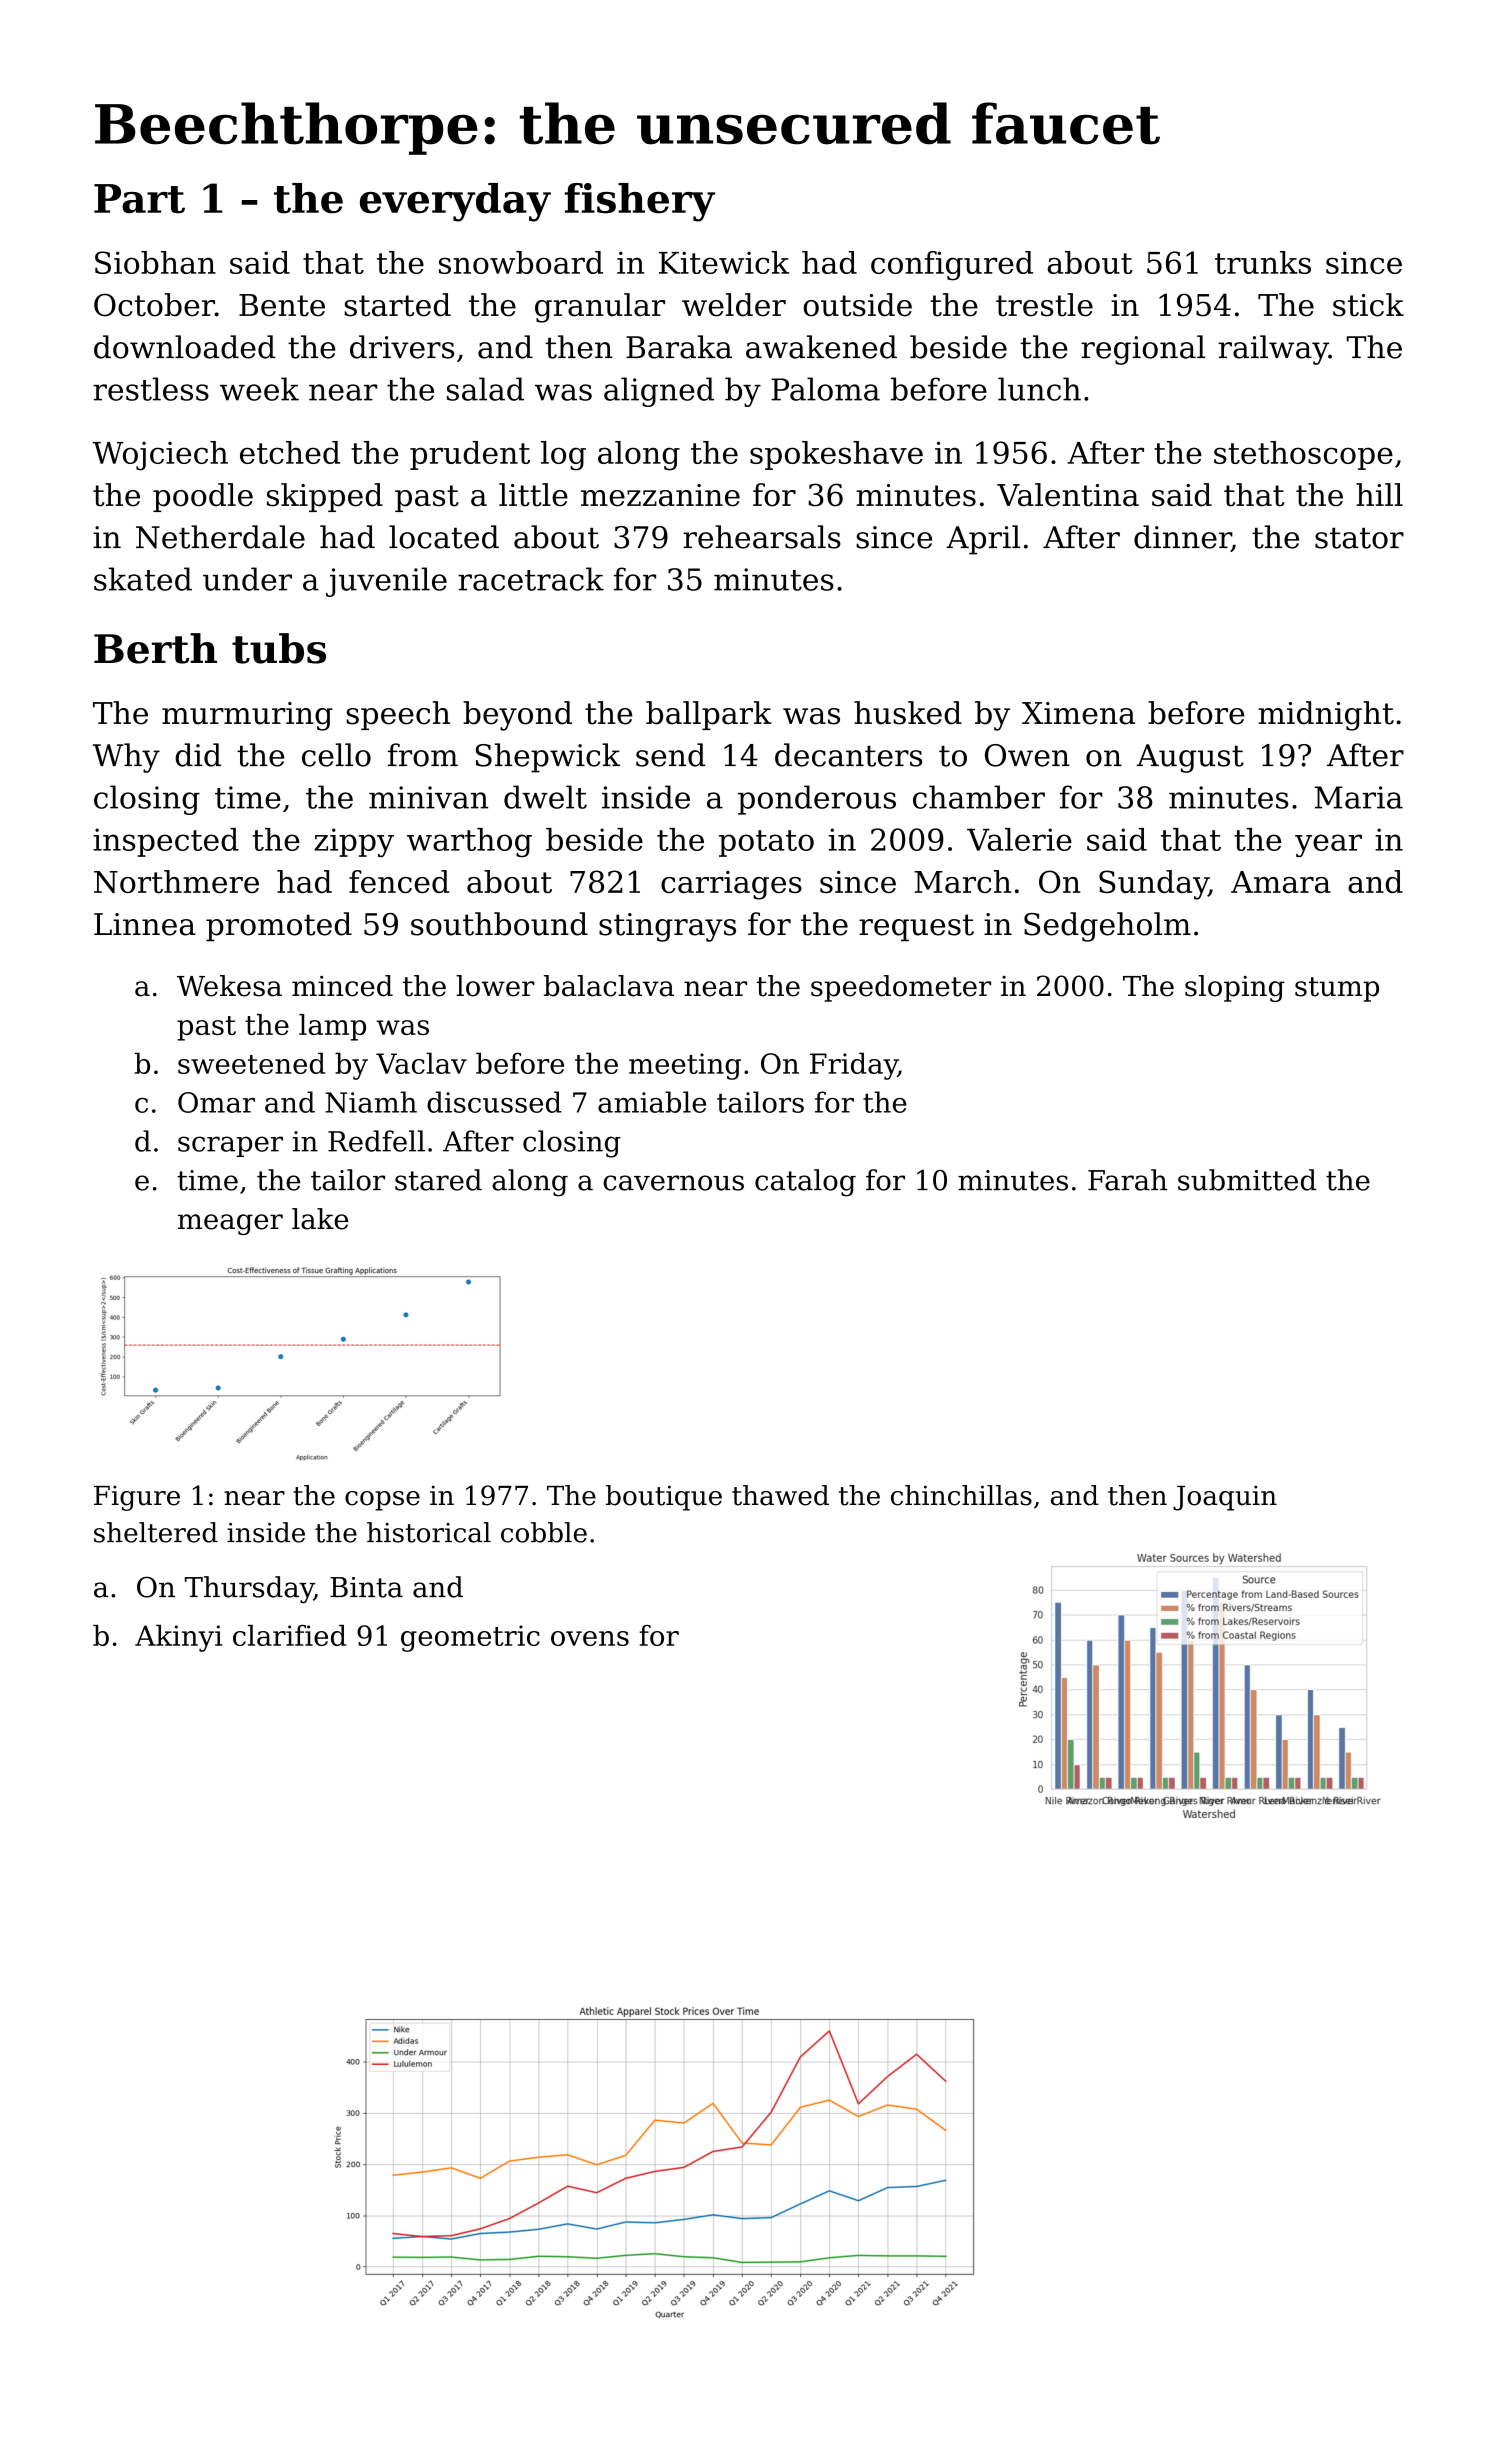 Image resolution: width=1496 pixels, height=2464 pixels. Describe the element at coordinates (1247, 1180) in the screenshot. I see `submitted` at that location.
